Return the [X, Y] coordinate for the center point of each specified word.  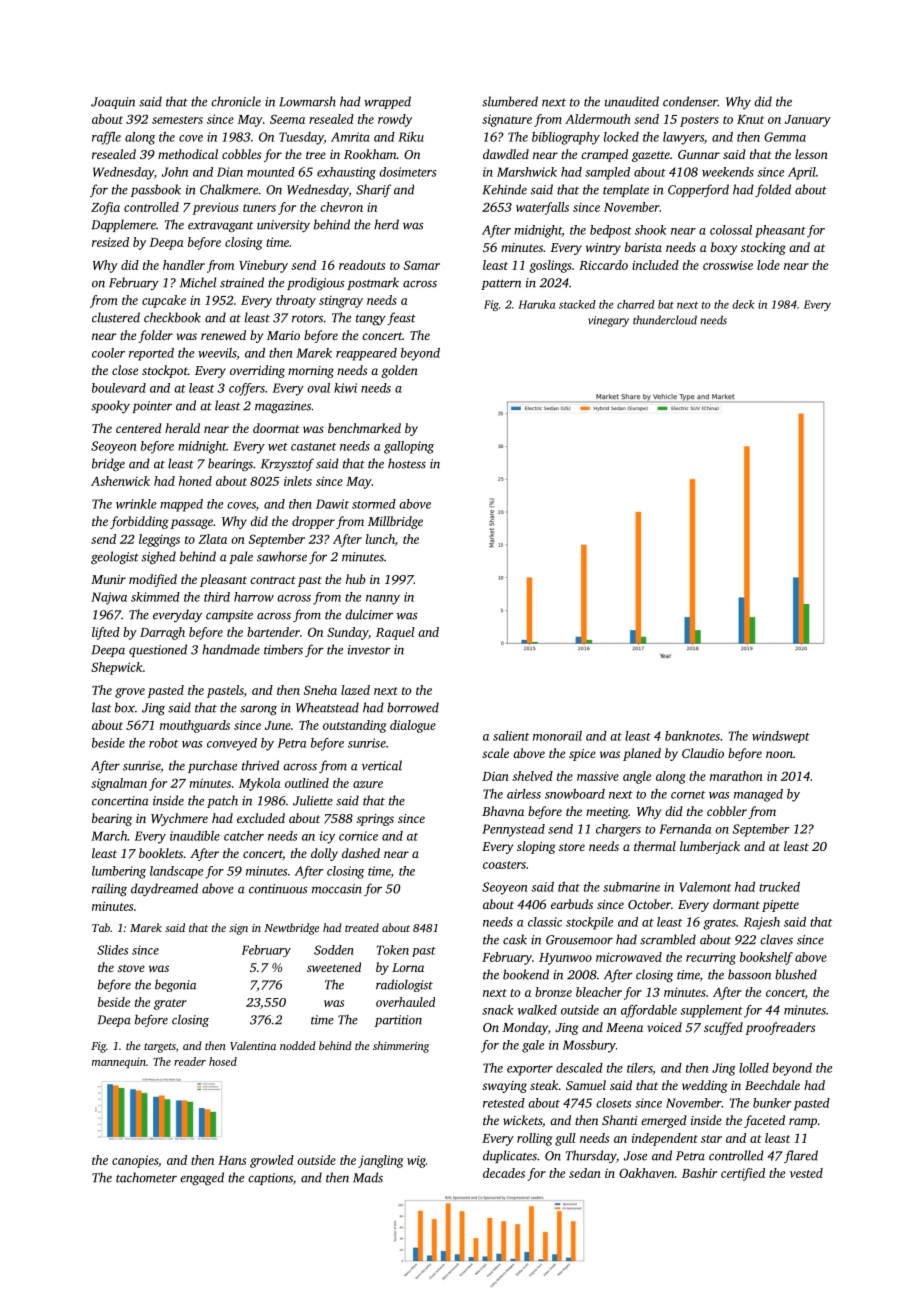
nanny [383, 600]
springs [375, 820]
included [655, 265]
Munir [108, 579]
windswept [781, 737]
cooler [108, 353]
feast [401, 318]
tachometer [146, 1177]
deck [743, 304]
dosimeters [407, 172]
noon [779, 754]
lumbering [119, 872]
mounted [271, 172]
